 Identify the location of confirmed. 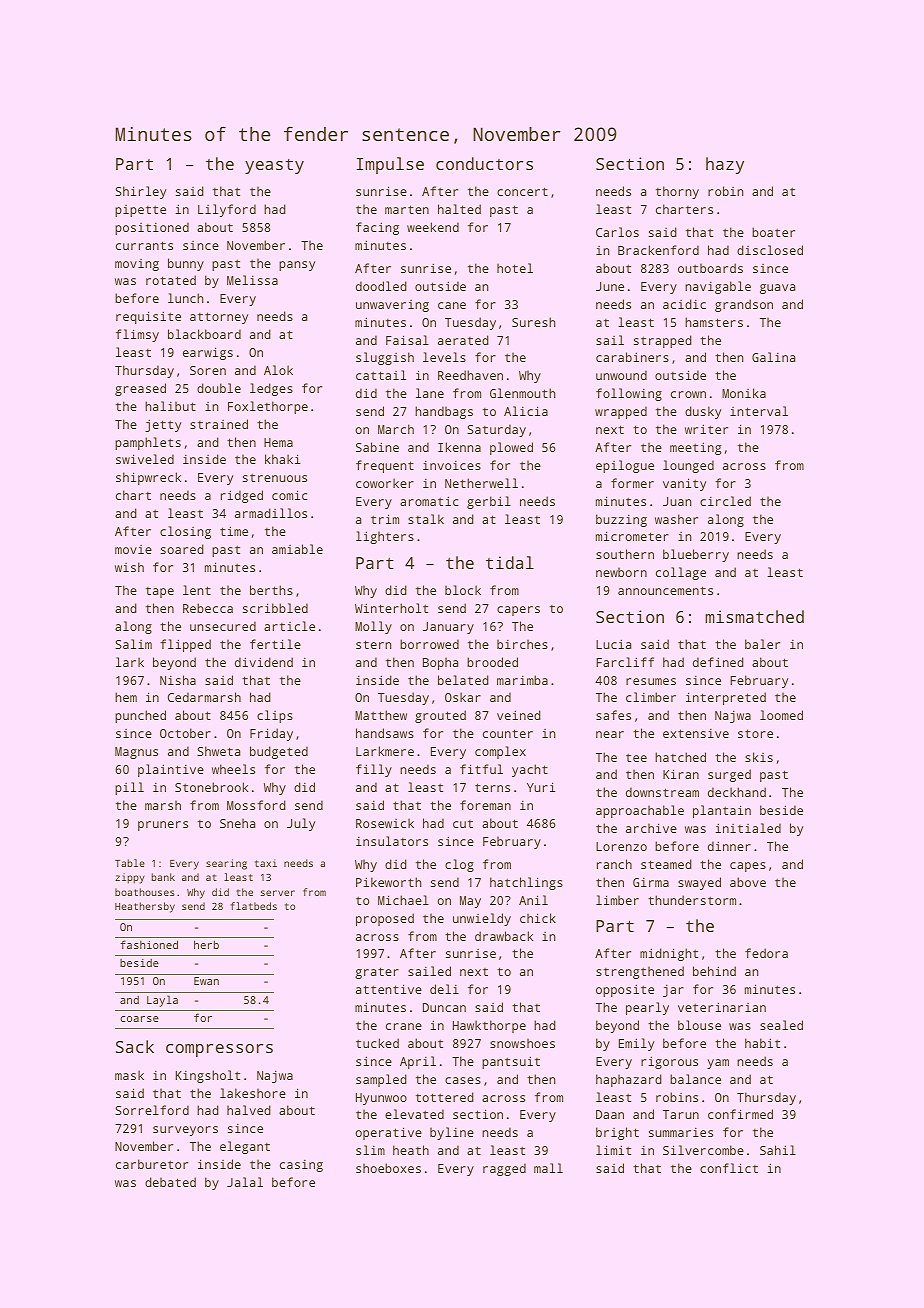
(740, 1114).
